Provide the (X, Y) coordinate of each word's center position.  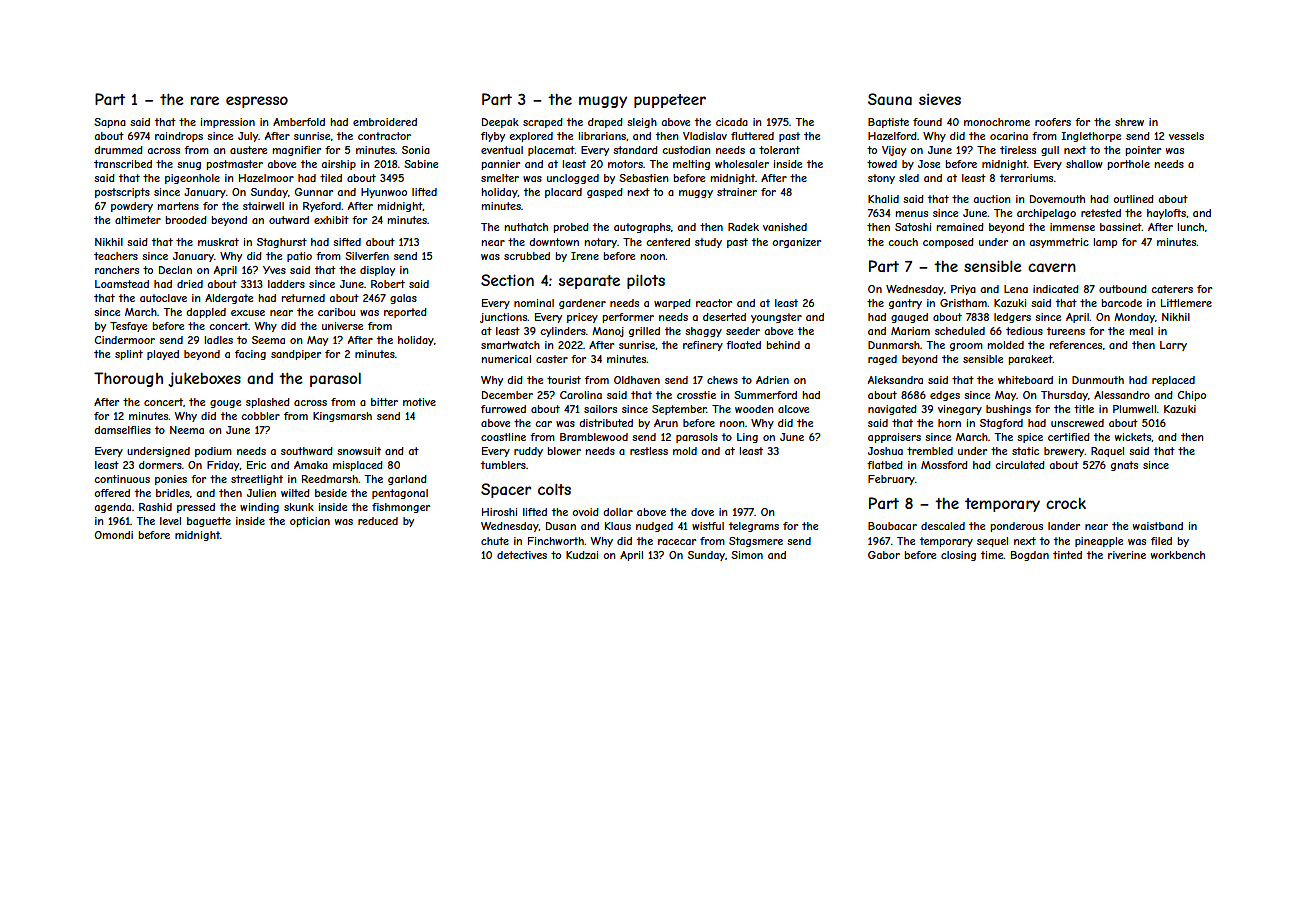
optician (310, 522)
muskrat (218, 242)
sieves (940, 99)
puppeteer (670, 101)
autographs (642, 228)
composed (948, 243)
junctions (504, 318)
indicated (1056, 289)
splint (129, 355)
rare (205, 100)
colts (554, 489)
